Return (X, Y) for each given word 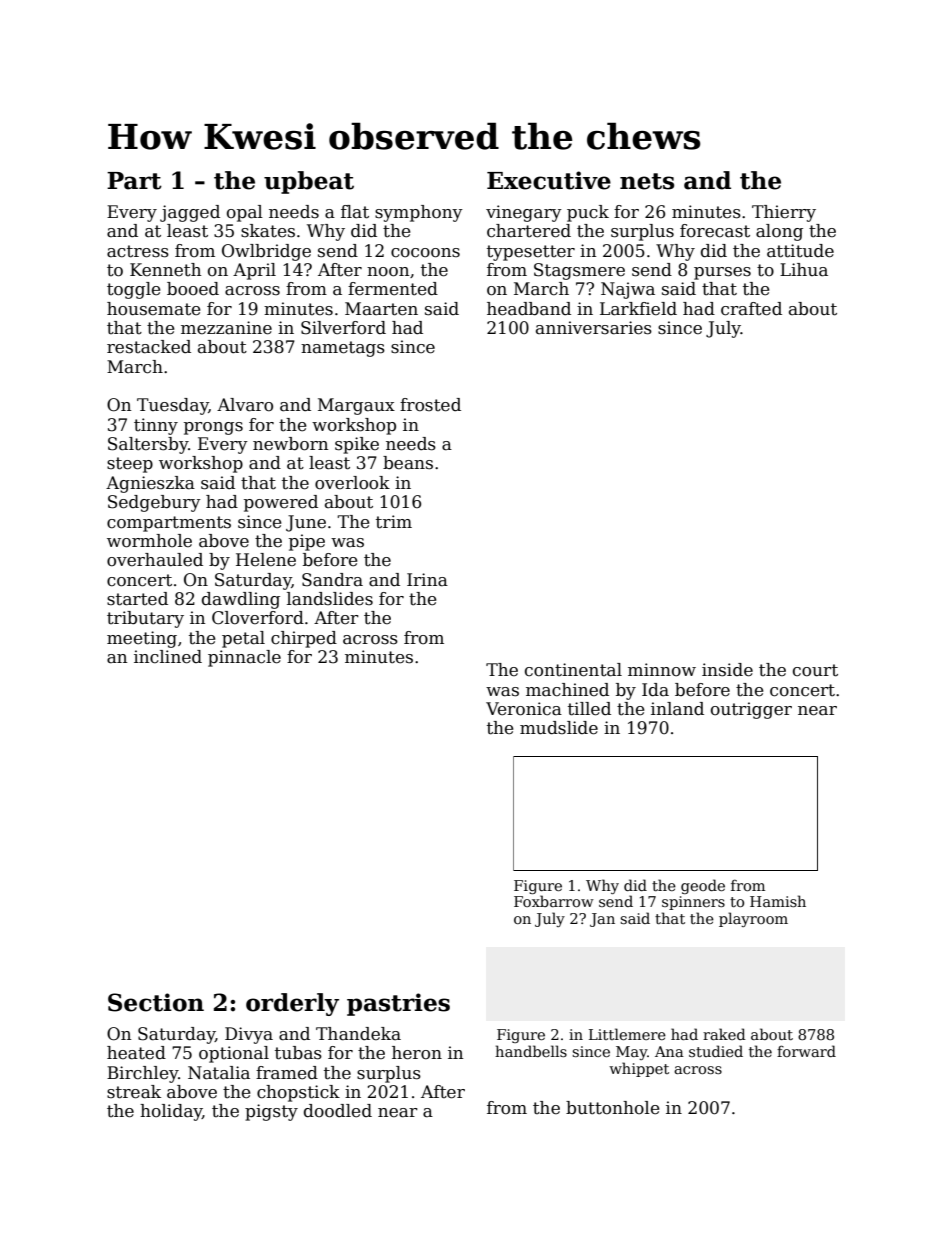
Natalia (219, 1073)
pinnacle (244, 658)
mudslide (559, 728)
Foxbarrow (554, 901)
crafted (751, 309)
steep (130, 465)
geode (703, 886)
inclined (168, 657)
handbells (531, 1051)
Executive (549, 180)
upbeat (309, 182)
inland (677, 709)
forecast (715, 231)
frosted (430, 405)
